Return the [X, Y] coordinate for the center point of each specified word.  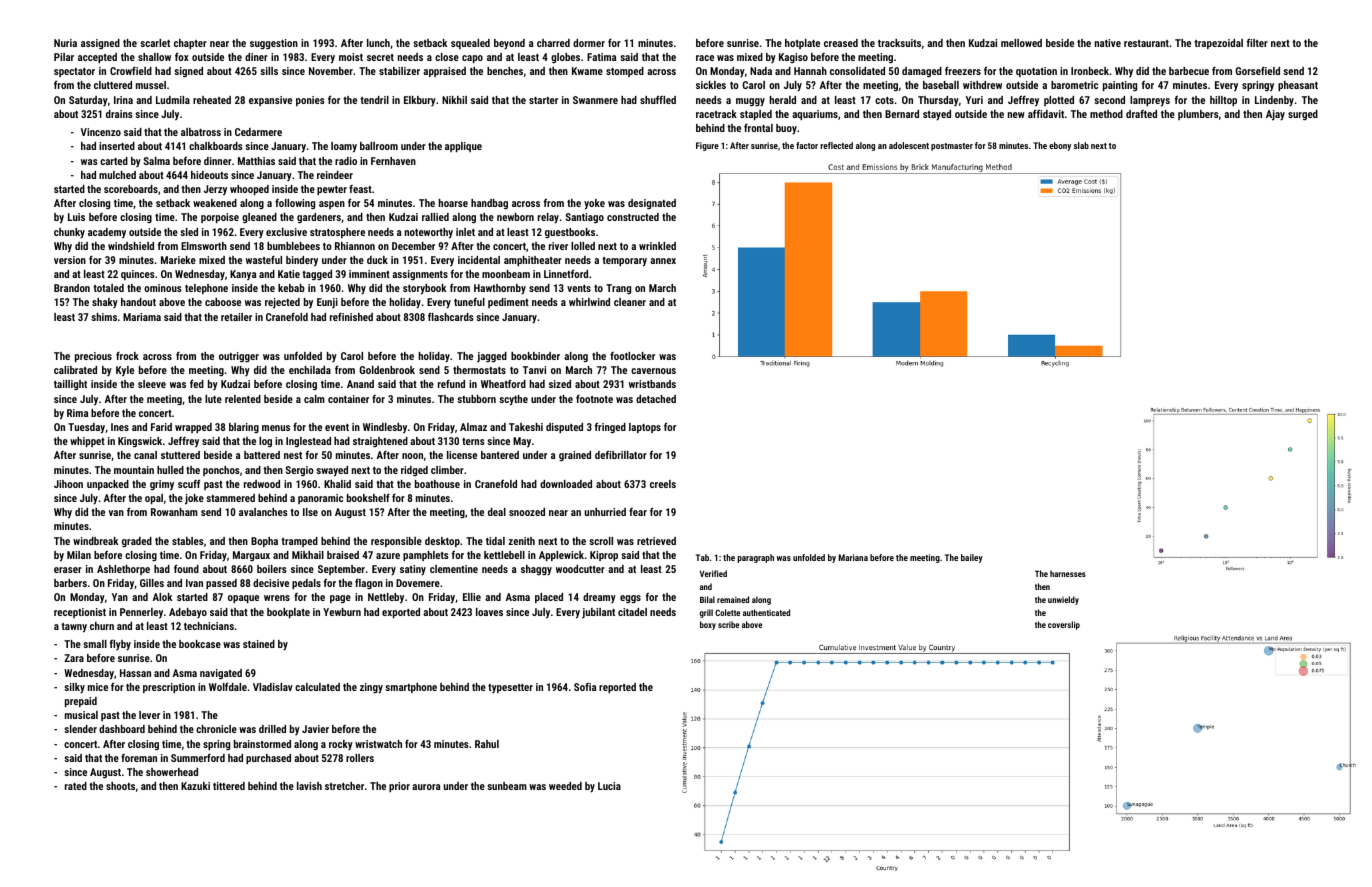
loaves [489, 612]
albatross [201, 132]
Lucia [609, 786]
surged [1303, 115]
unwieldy [1063, 600]
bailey [972, 558]
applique [463, 147]
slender [80, 729]
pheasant [1298, 86]
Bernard [902, 114]
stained [259, 644]
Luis [76, 217]
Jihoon [68, 484]
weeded [565, 786]
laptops [645, 428]
